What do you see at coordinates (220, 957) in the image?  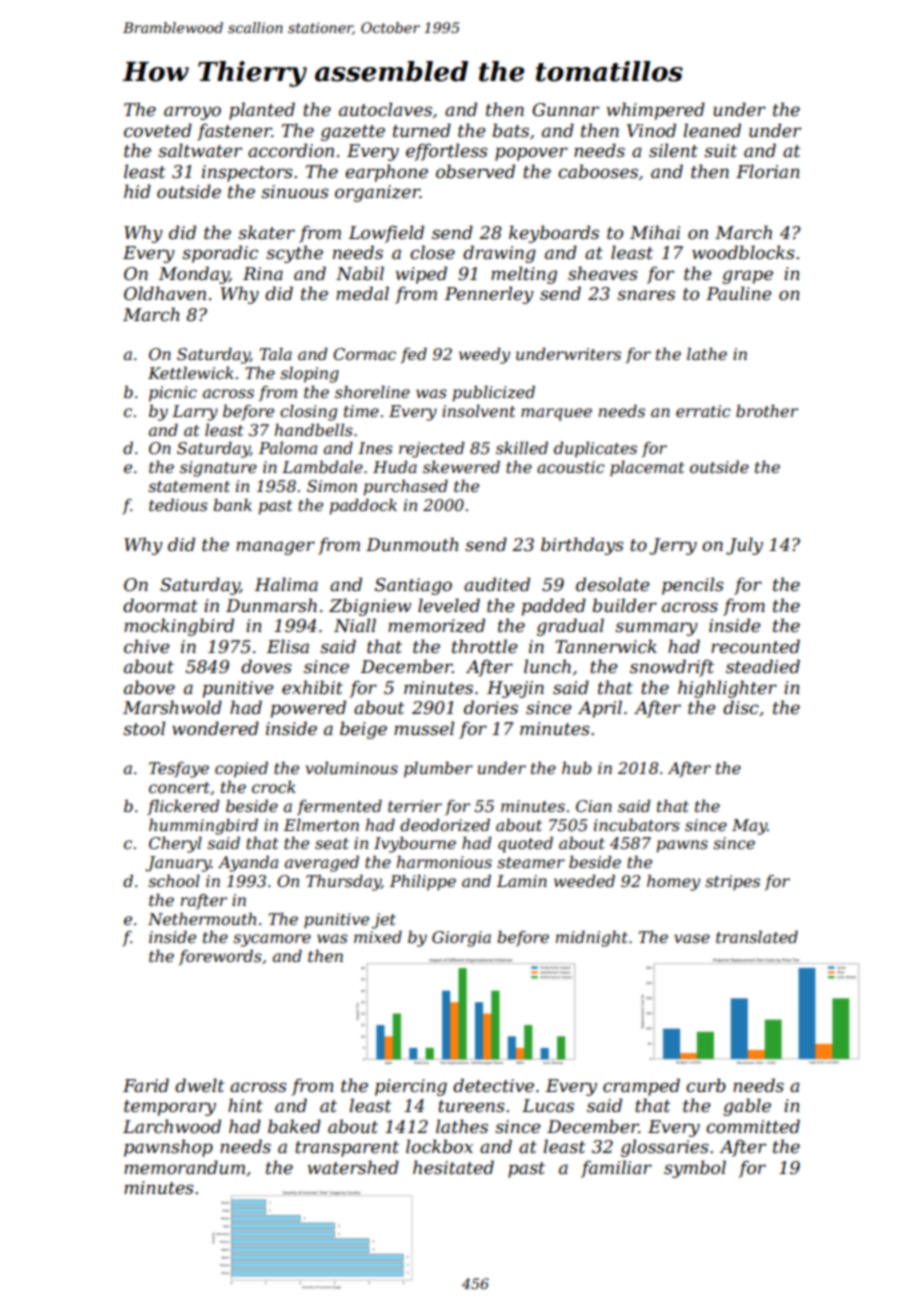 I see `forewords` at bounding box center [220, 957].
